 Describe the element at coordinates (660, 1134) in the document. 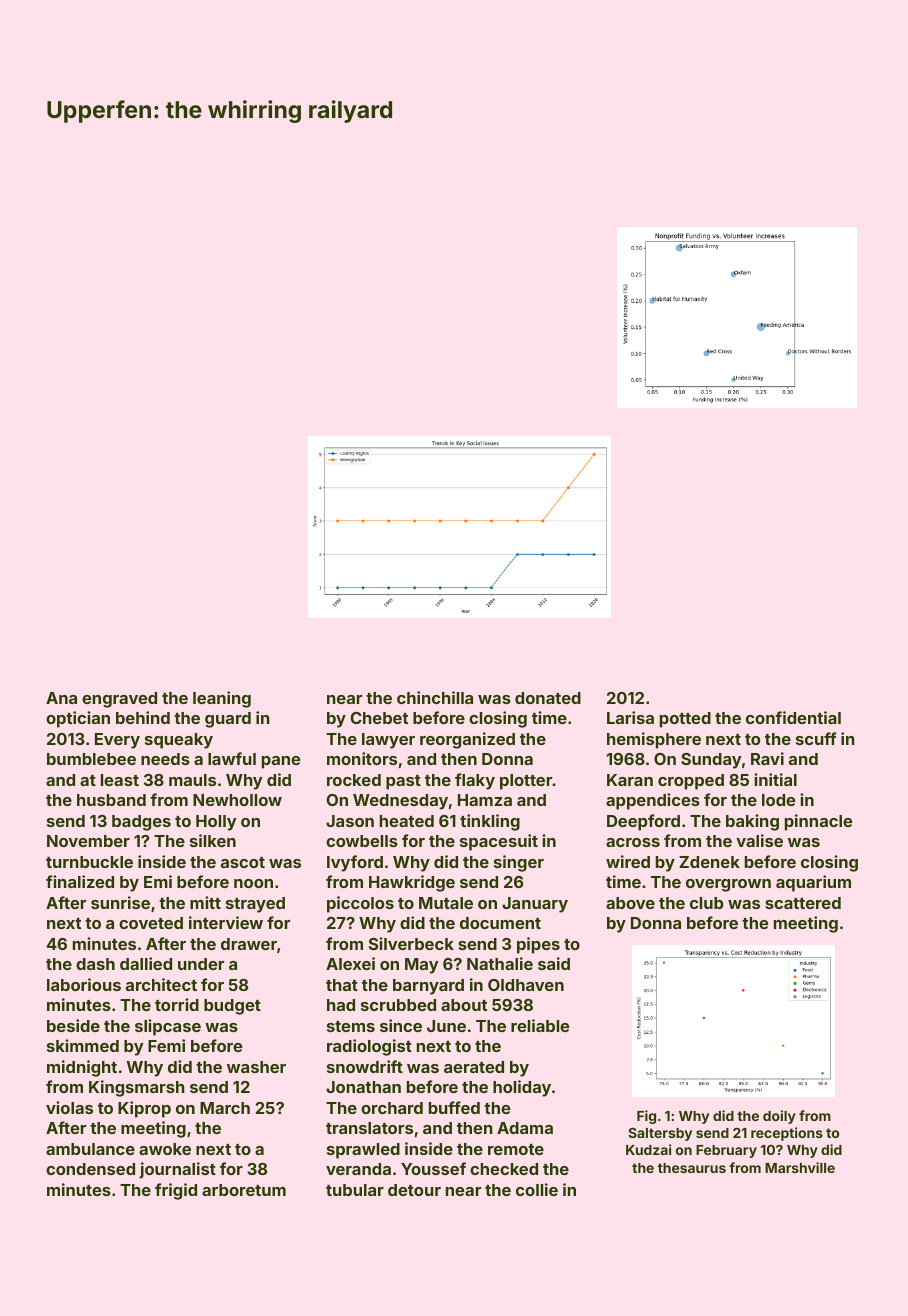

I see `Saltersby` at that location.
